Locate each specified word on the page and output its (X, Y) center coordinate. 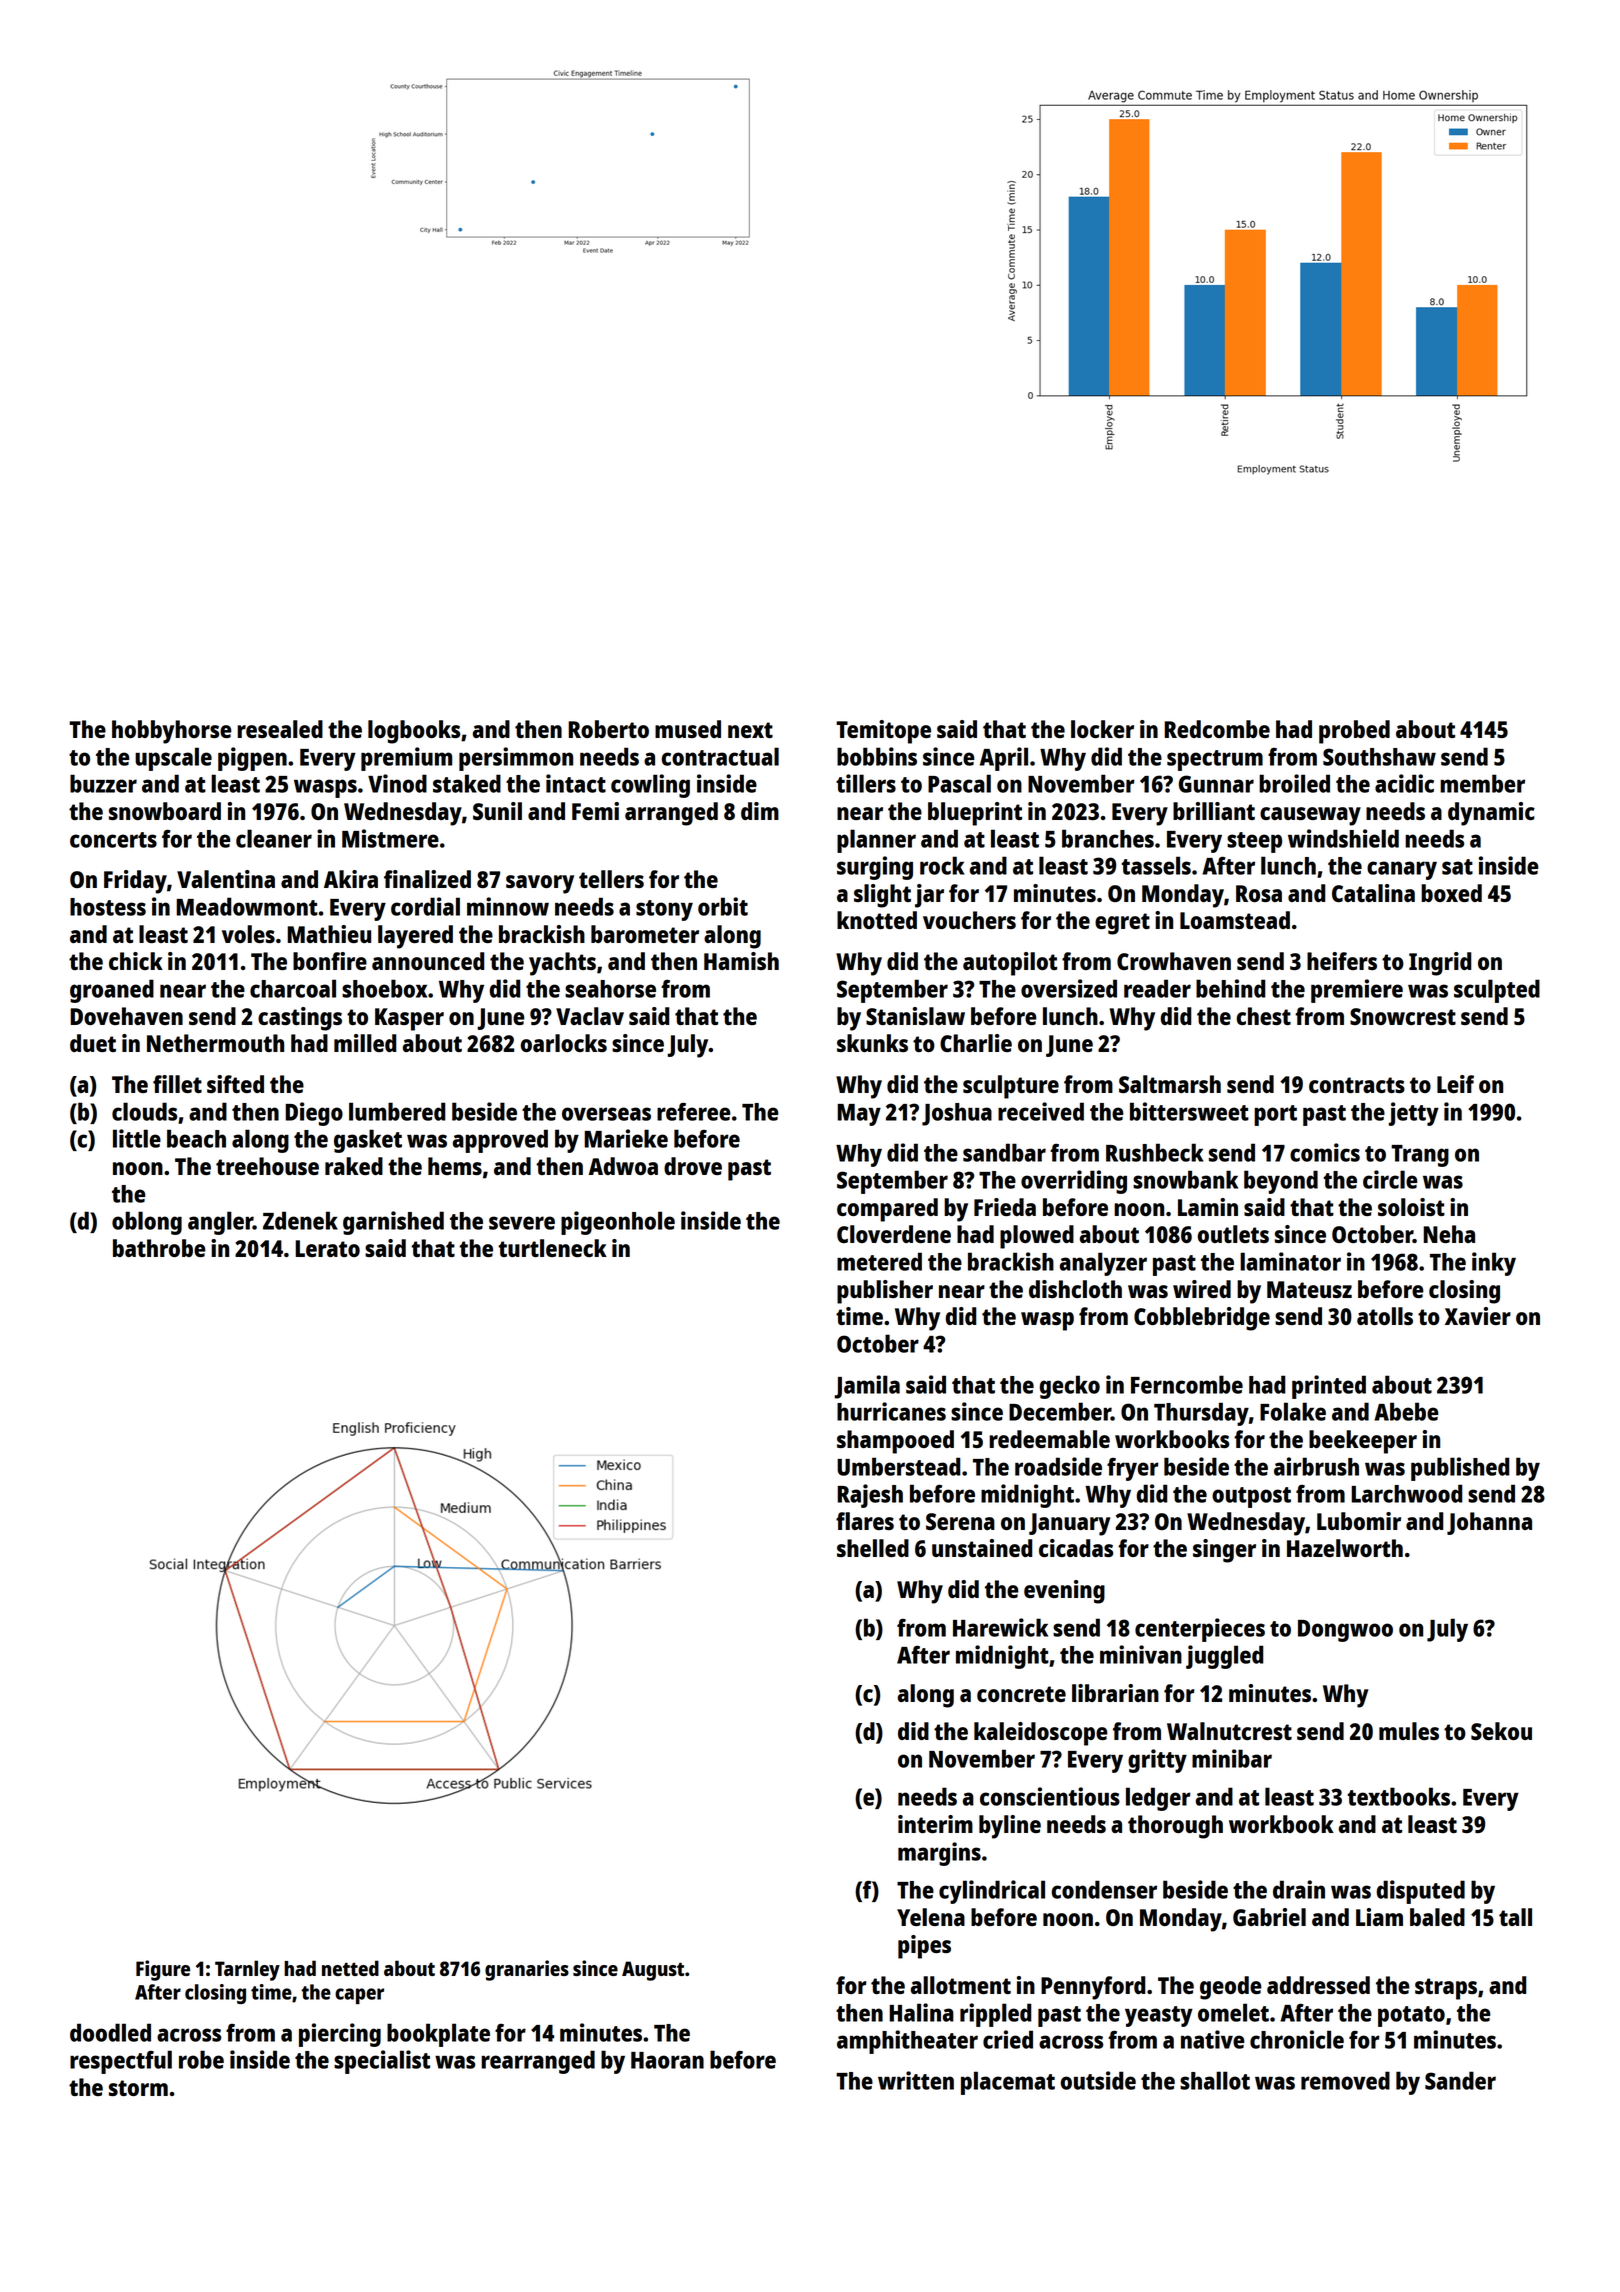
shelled (873, 1548)
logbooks (414, 732)
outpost (1251, 1497)
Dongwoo (1345, 1631)
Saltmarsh (1170, 1084)
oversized (1069, 988)
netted (350, 1968)
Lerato (327, 1248)
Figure (163, 1970)
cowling (650, 786)
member (1482, 783)
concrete (1021, 1694)
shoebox (384, 988)
